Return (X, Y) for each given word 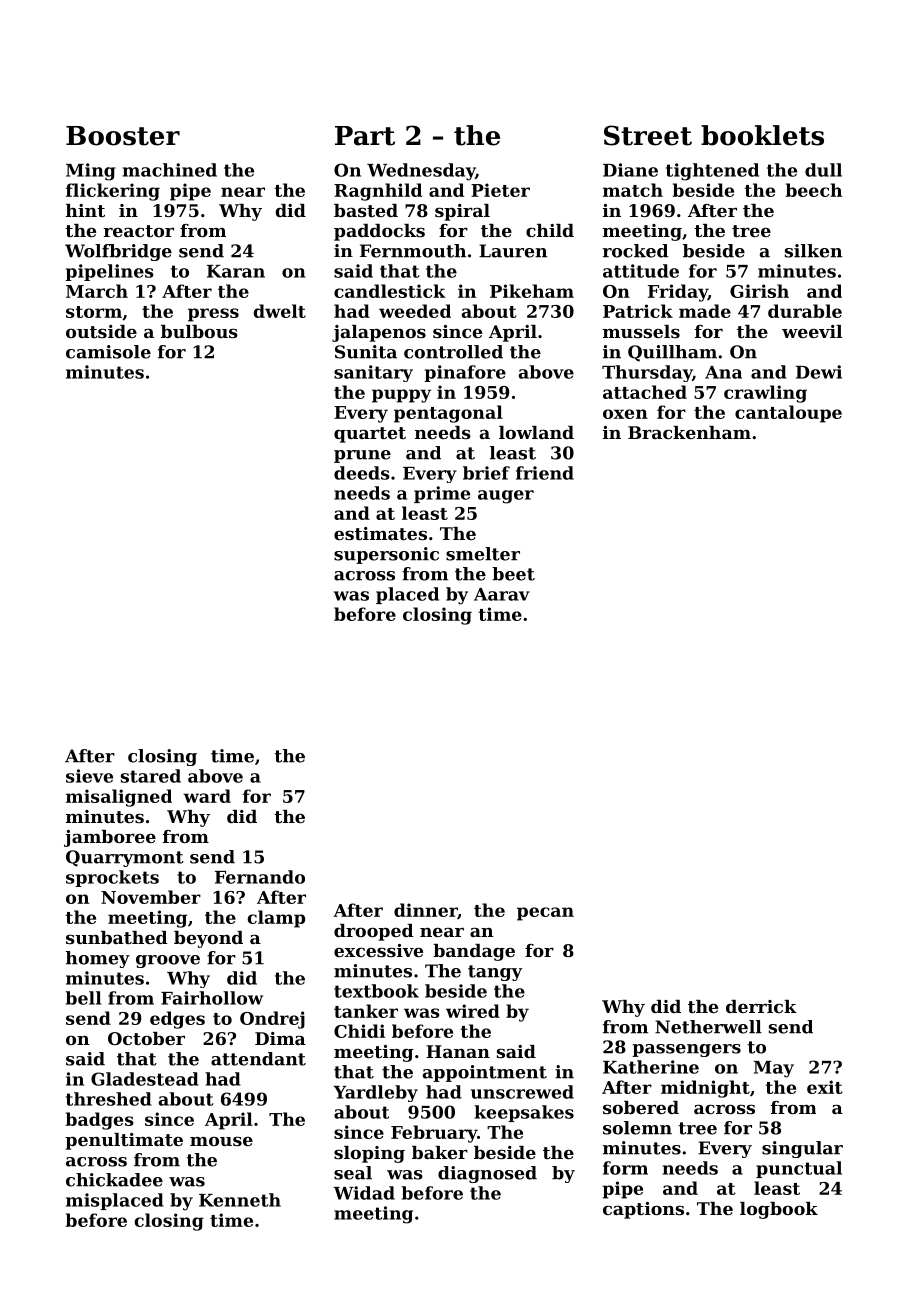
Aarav (502, 594)
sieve (89, 776)
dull (823, 170)
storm (94, 312)
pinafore (465, 373)
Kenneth (240, 1200)
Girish (759, 291)
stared (151, 776)
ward (207, 796)
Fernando (260, 877)
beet (513, 574)
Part (365, 136)
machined (170, 170)
